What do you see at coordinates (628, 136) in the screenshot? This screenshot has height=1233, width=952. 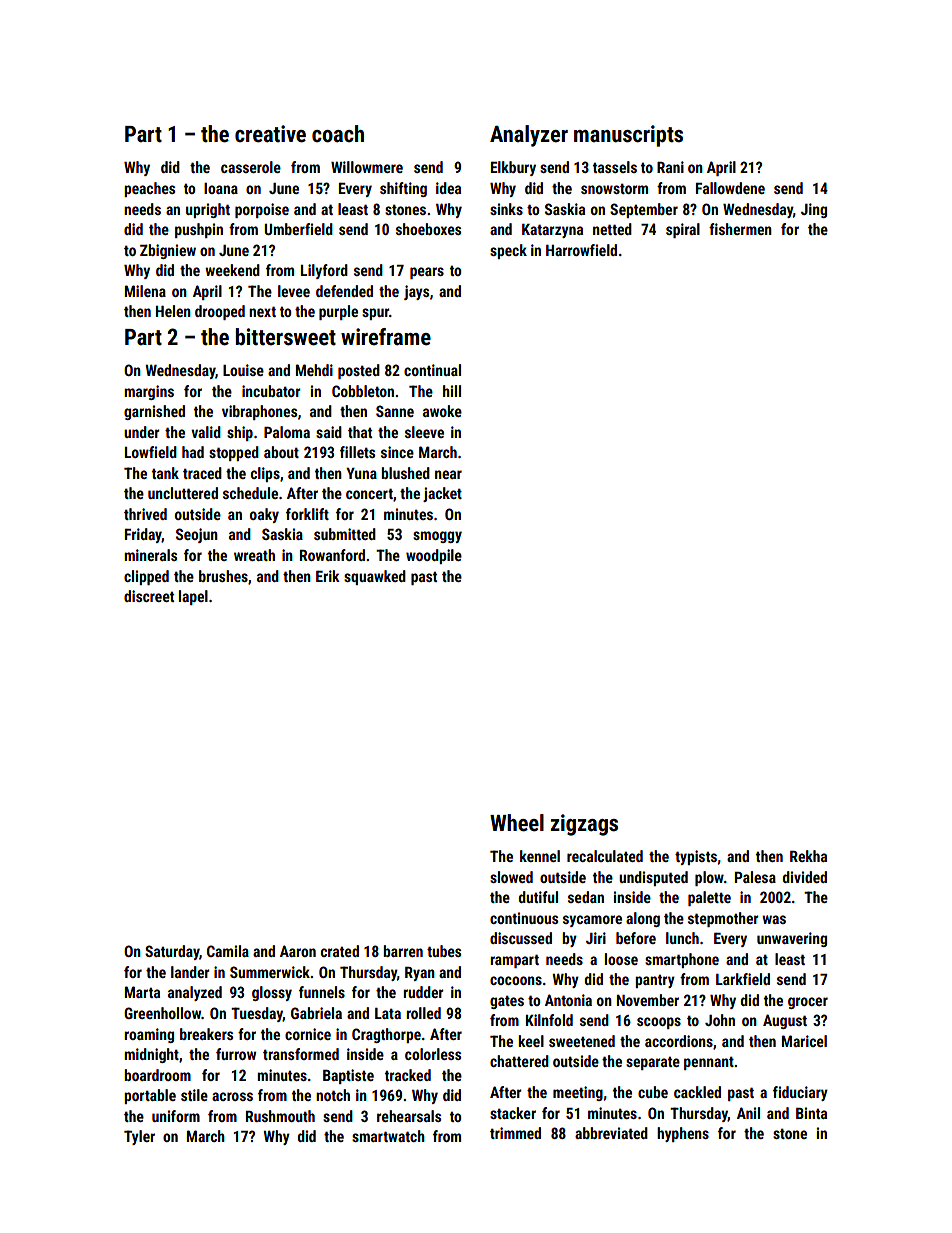 I see `manuscripts` at bounding box center [628, 136].
